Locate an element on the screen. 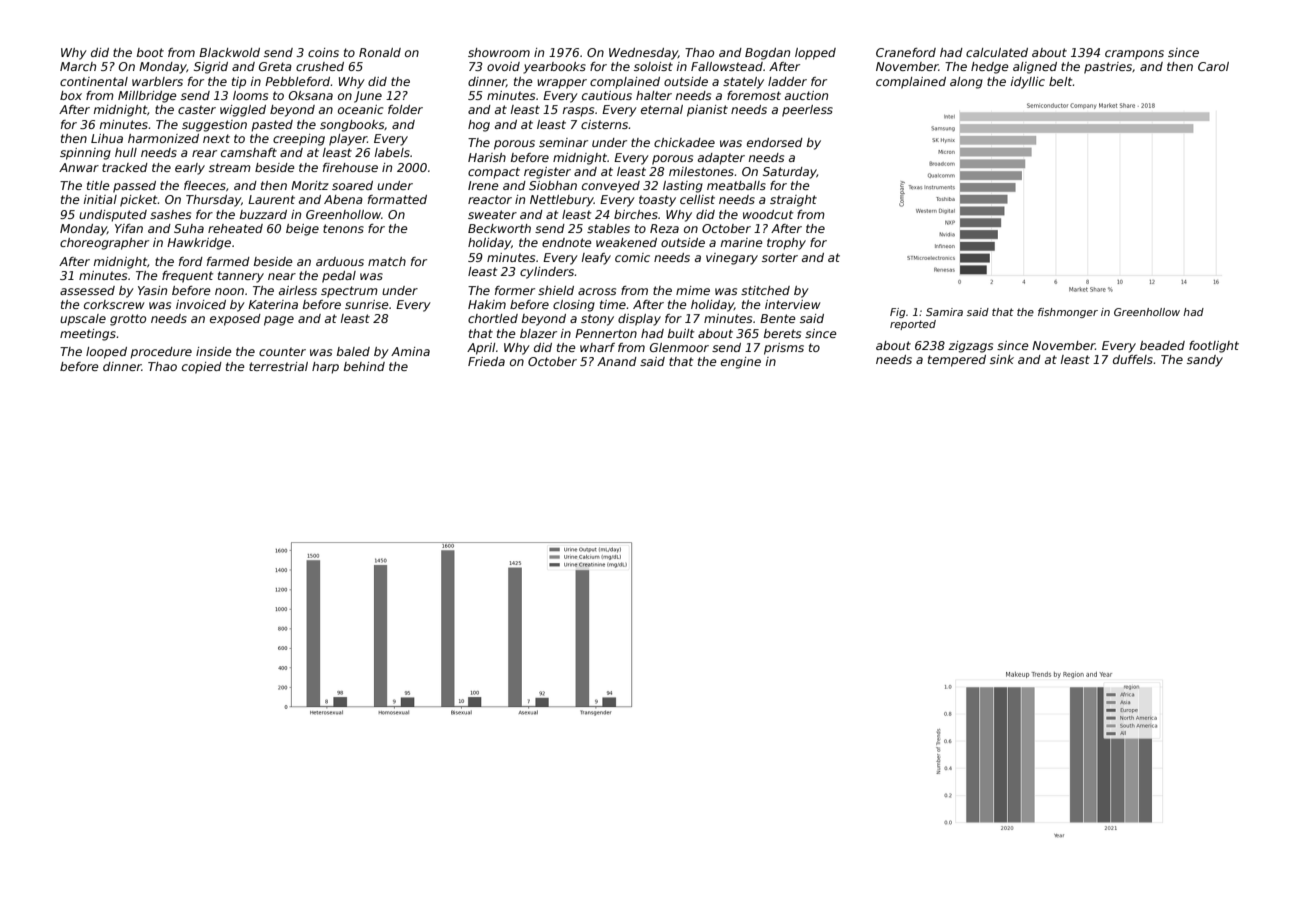  choreographer is located at coordinates (104, 244).
